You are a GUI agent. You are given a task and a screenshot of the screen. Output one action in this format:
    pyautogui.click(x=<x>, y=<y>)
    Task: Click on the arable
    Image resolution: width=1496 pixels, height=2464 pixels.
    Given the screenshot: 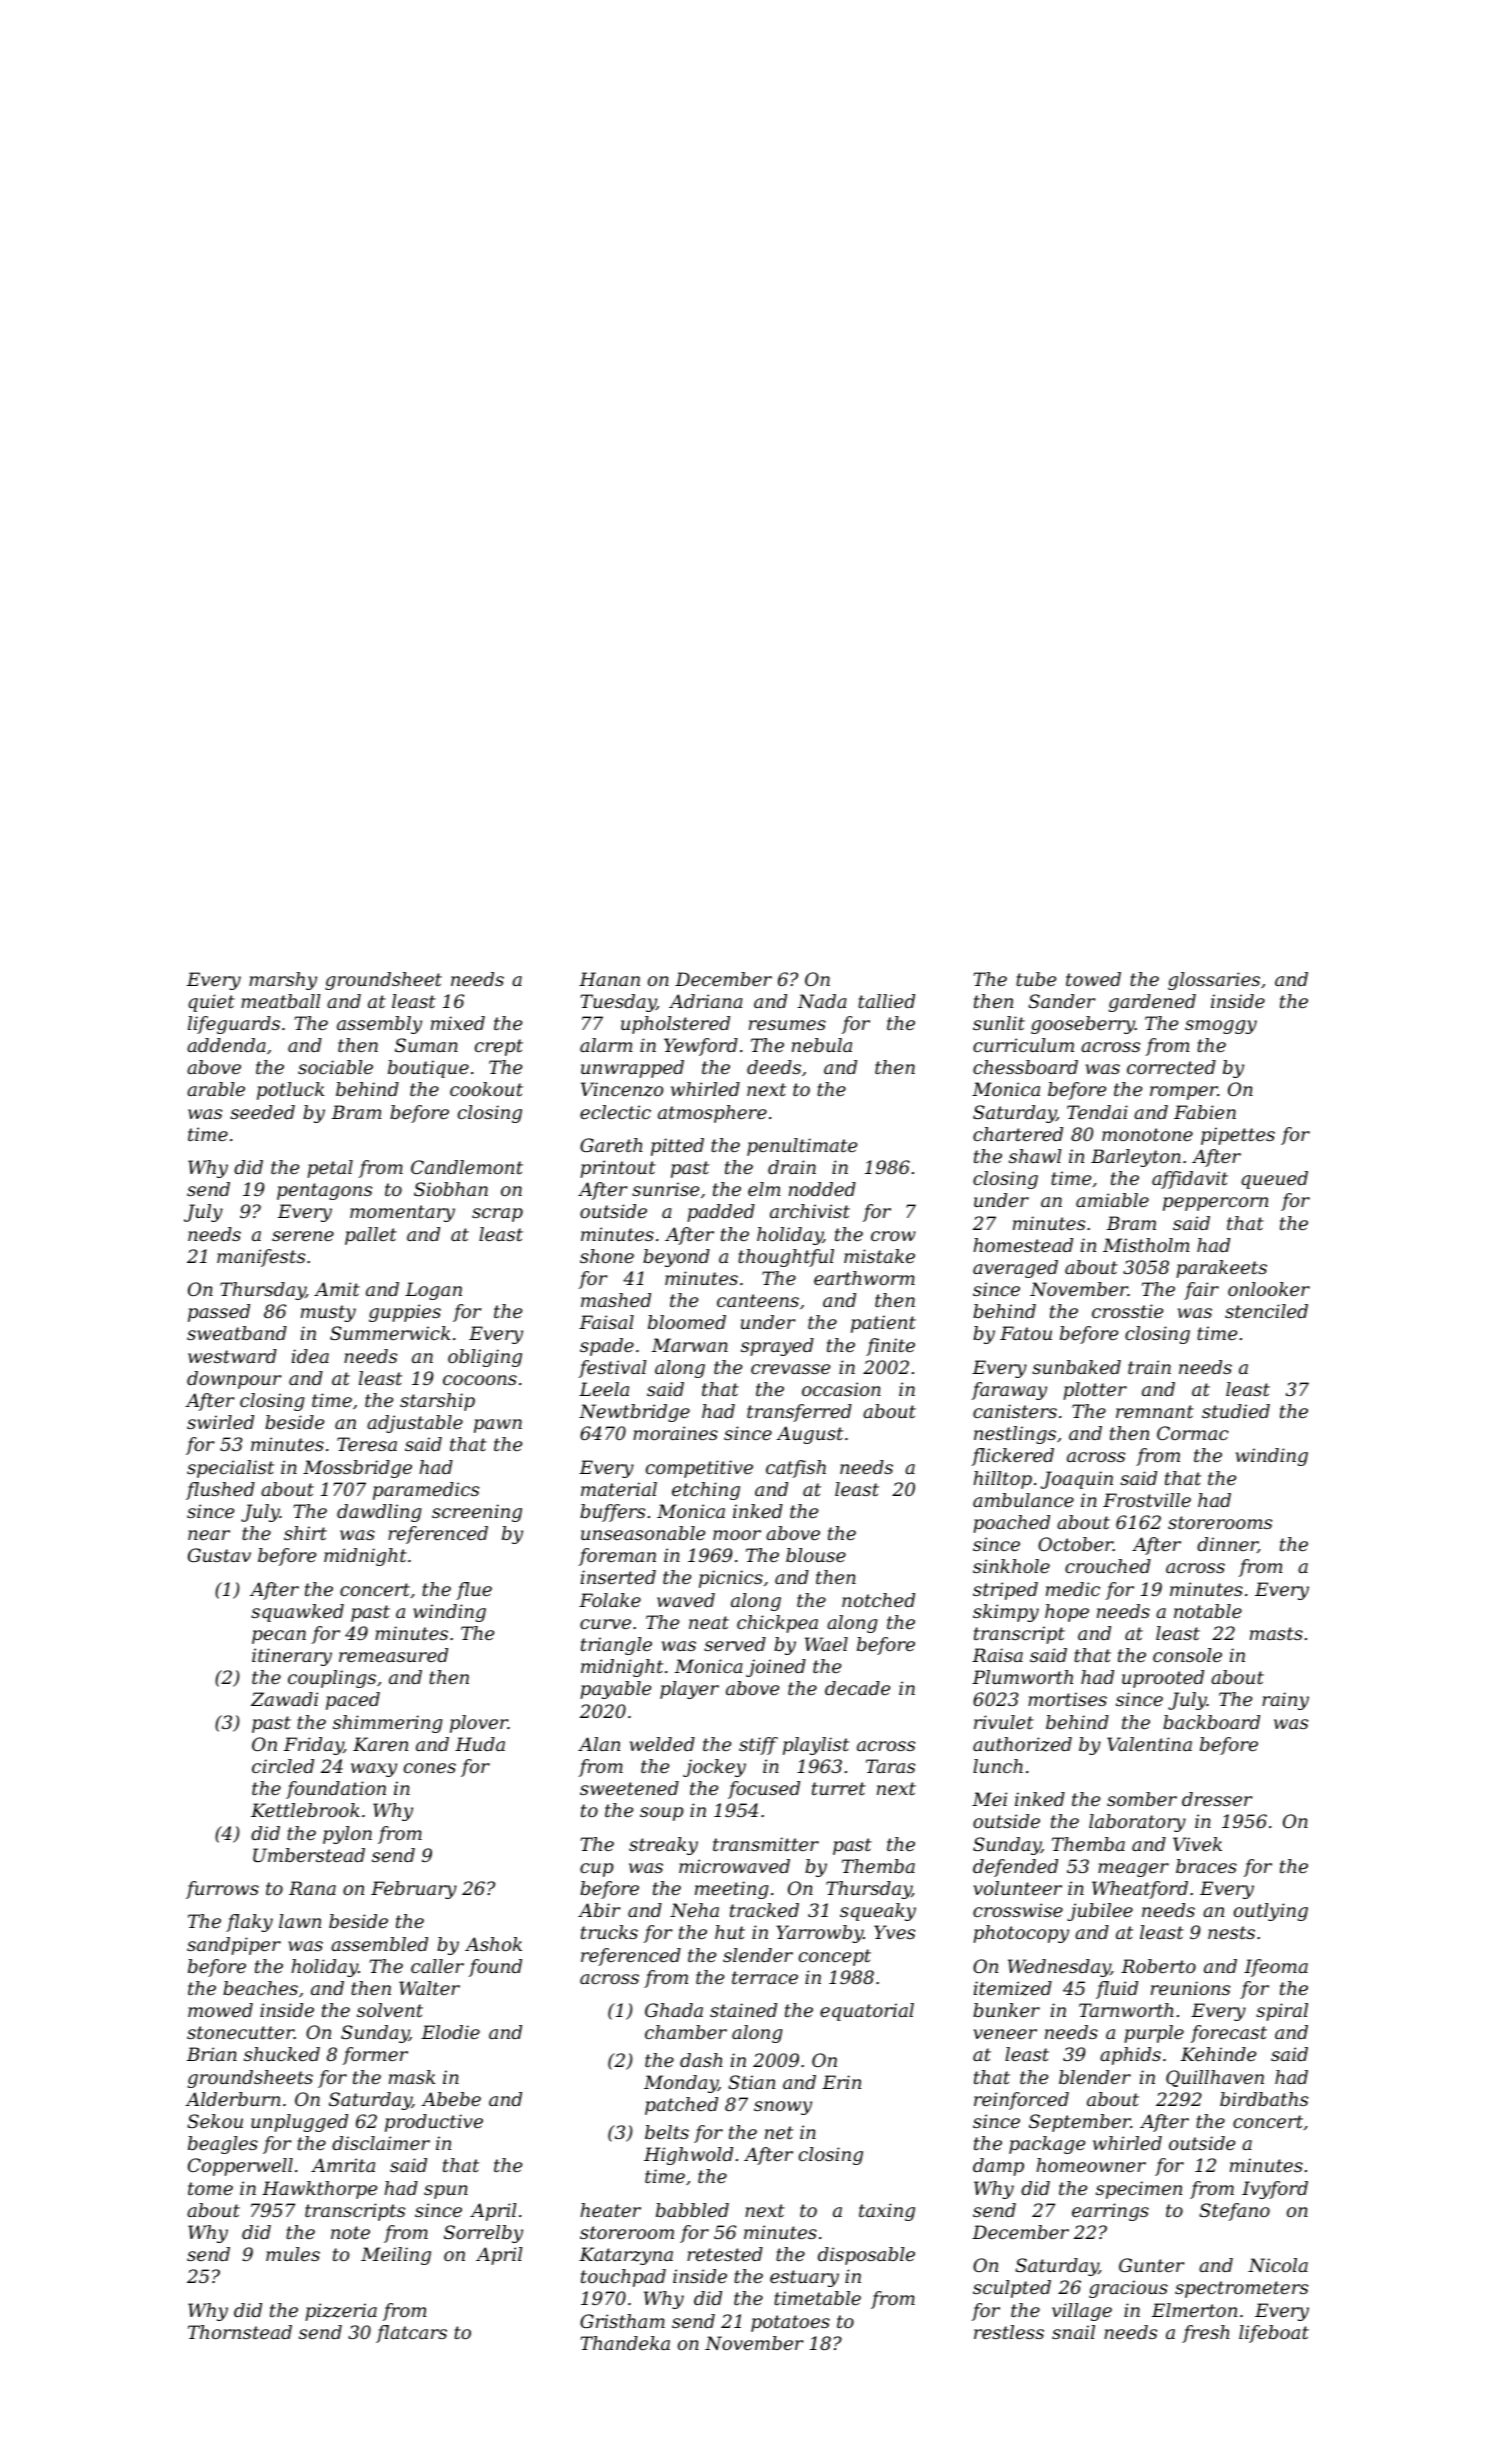 What is the action you would take?
    pyautogui.click(x=216, y=1089)
